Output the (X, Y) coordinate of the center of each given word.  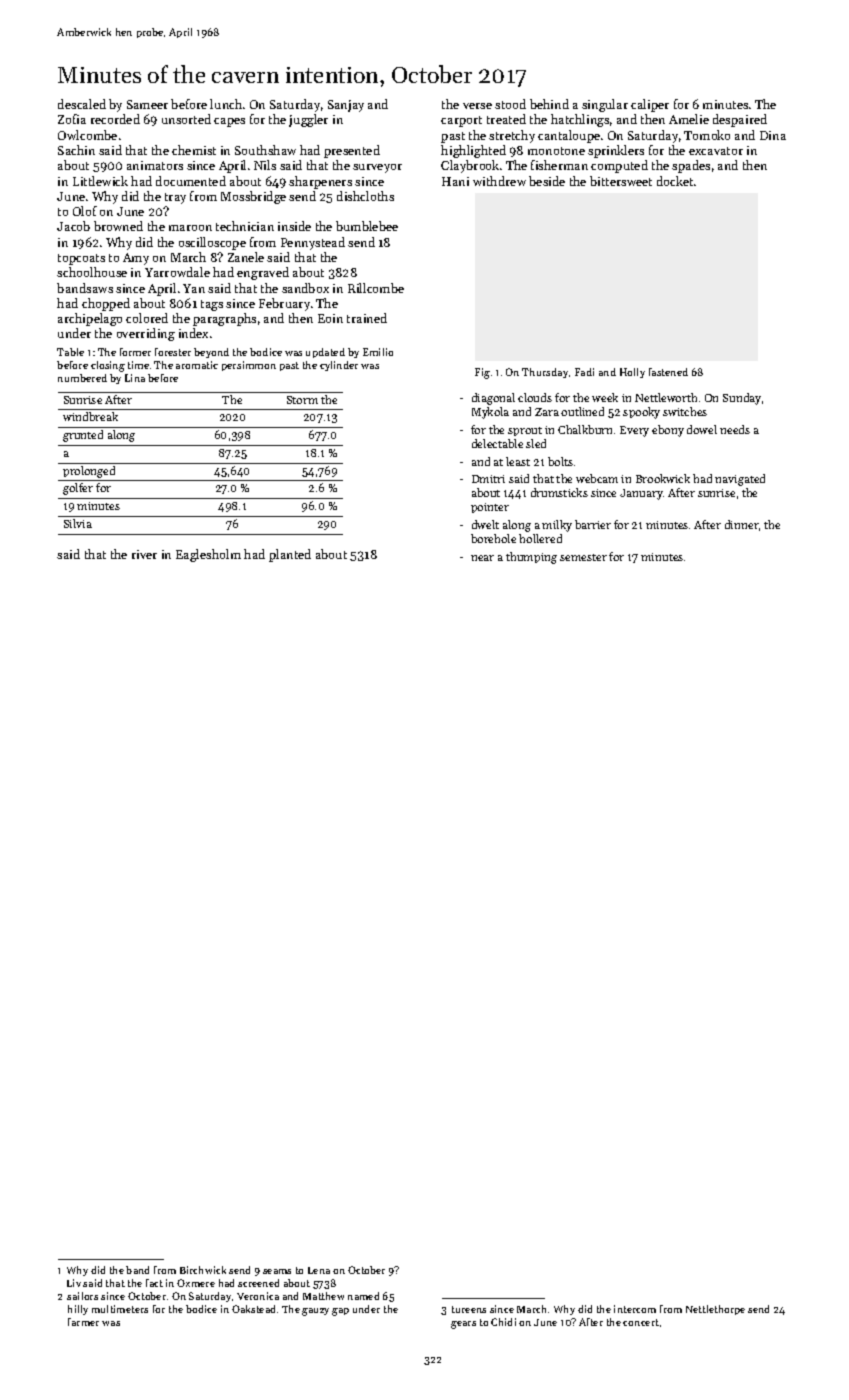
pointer (490, 508)
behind (549, 104)
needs (735, 429)
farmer (83, 1322)
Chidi (503, 1322)
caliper (650, 105)
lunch (226, 104)
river (144, 554)
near (482, 558)
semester (583, 557)
